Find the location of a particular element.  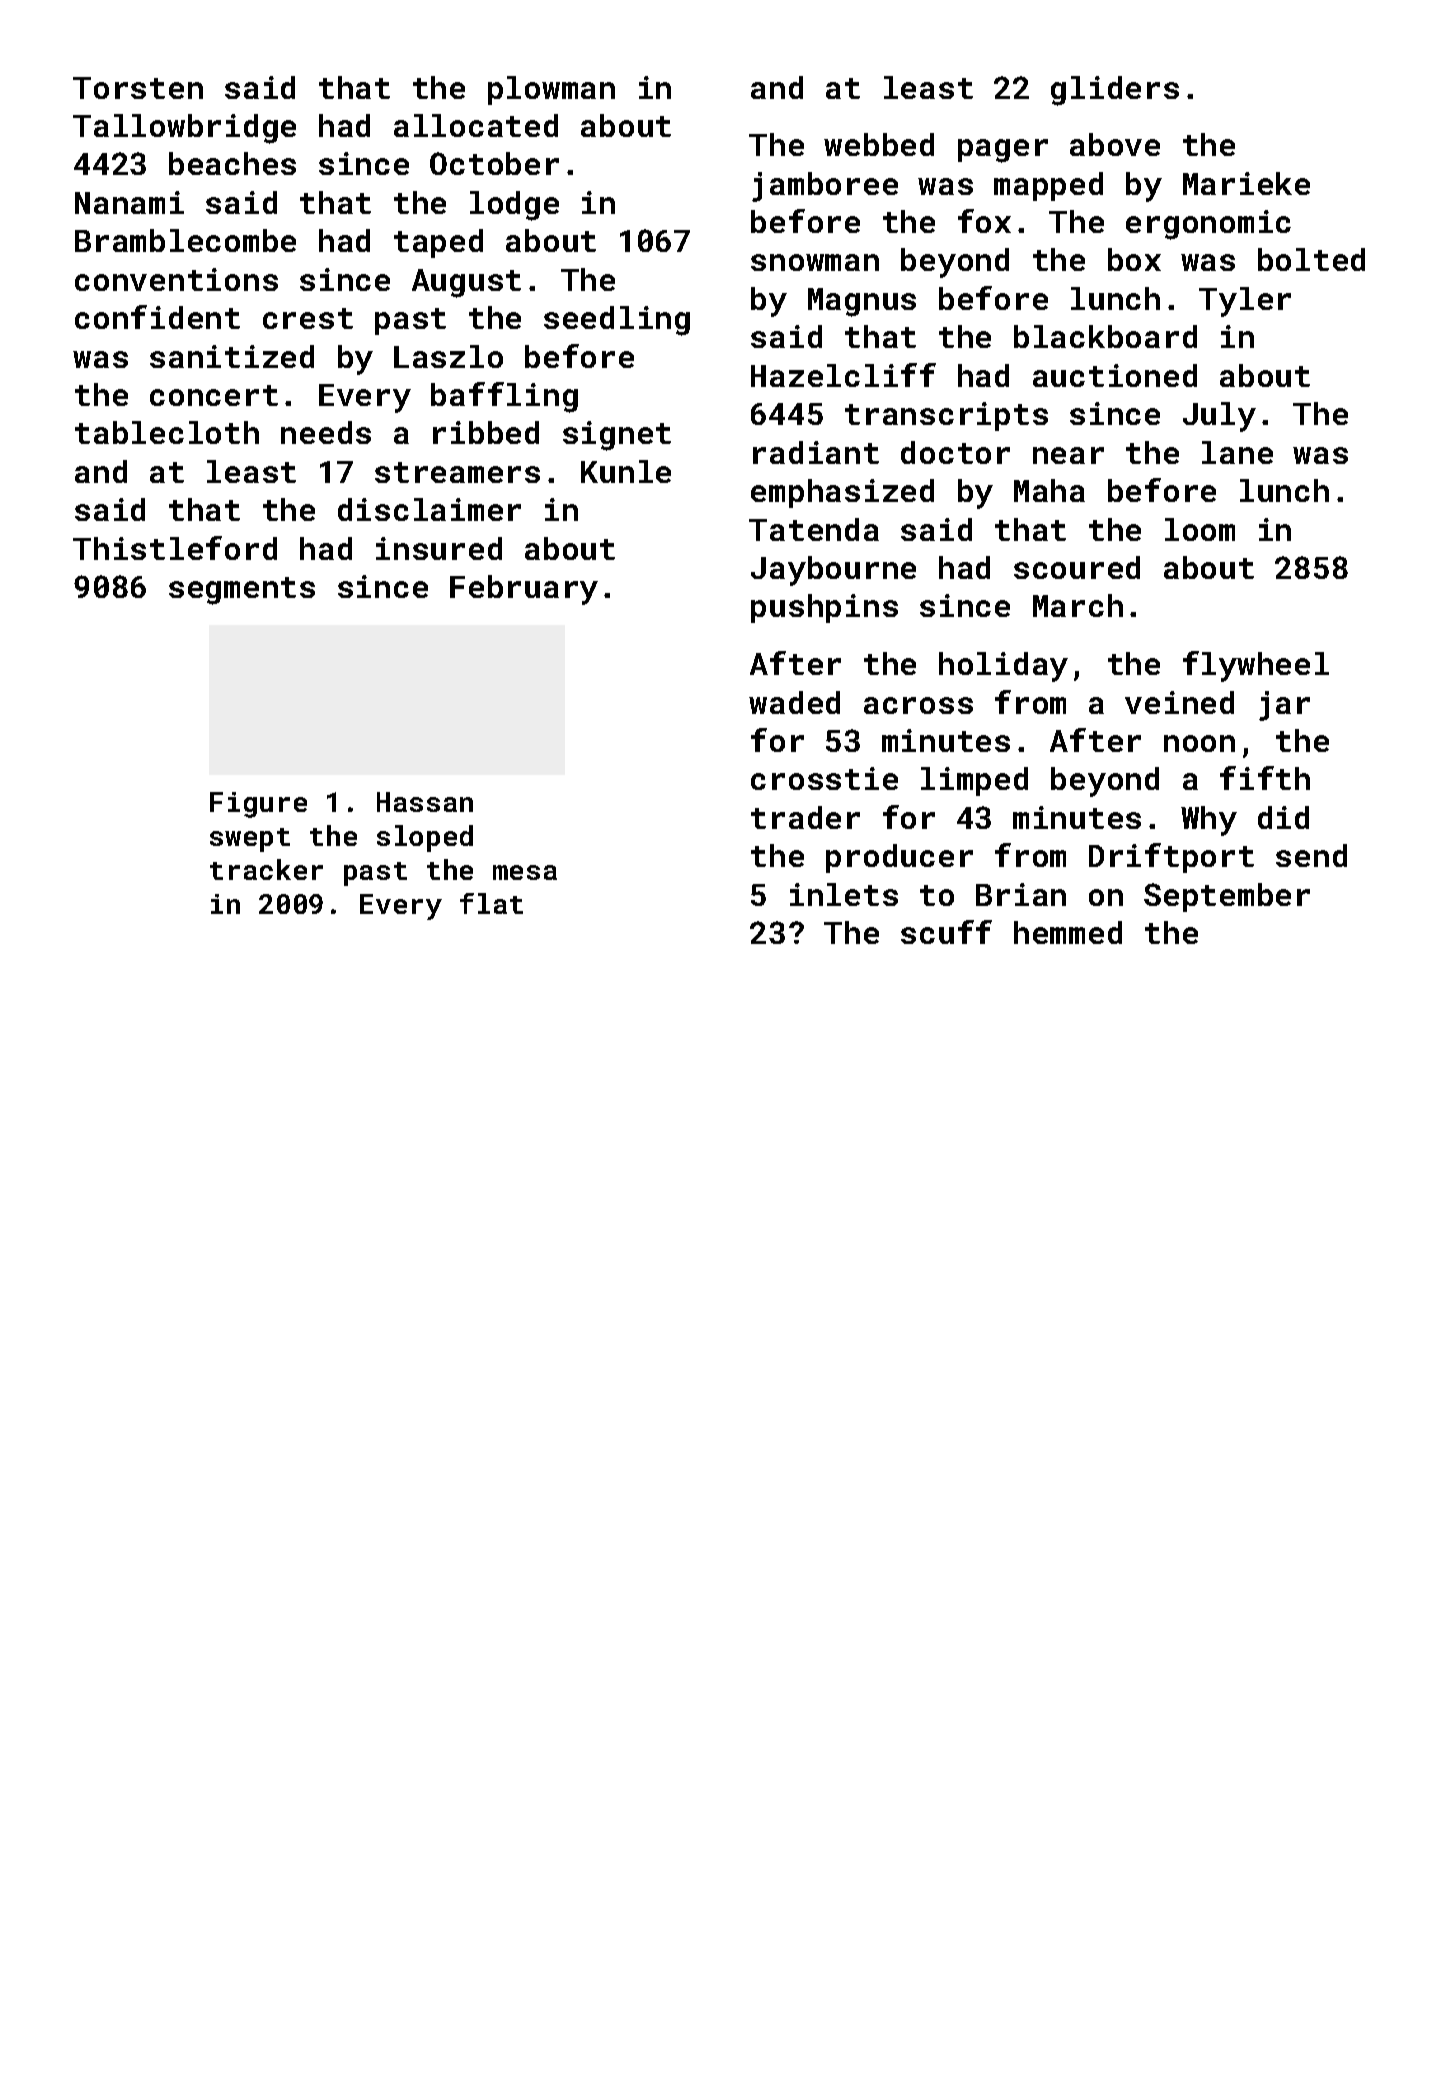

Figure is located at coordinates (258, 805).
